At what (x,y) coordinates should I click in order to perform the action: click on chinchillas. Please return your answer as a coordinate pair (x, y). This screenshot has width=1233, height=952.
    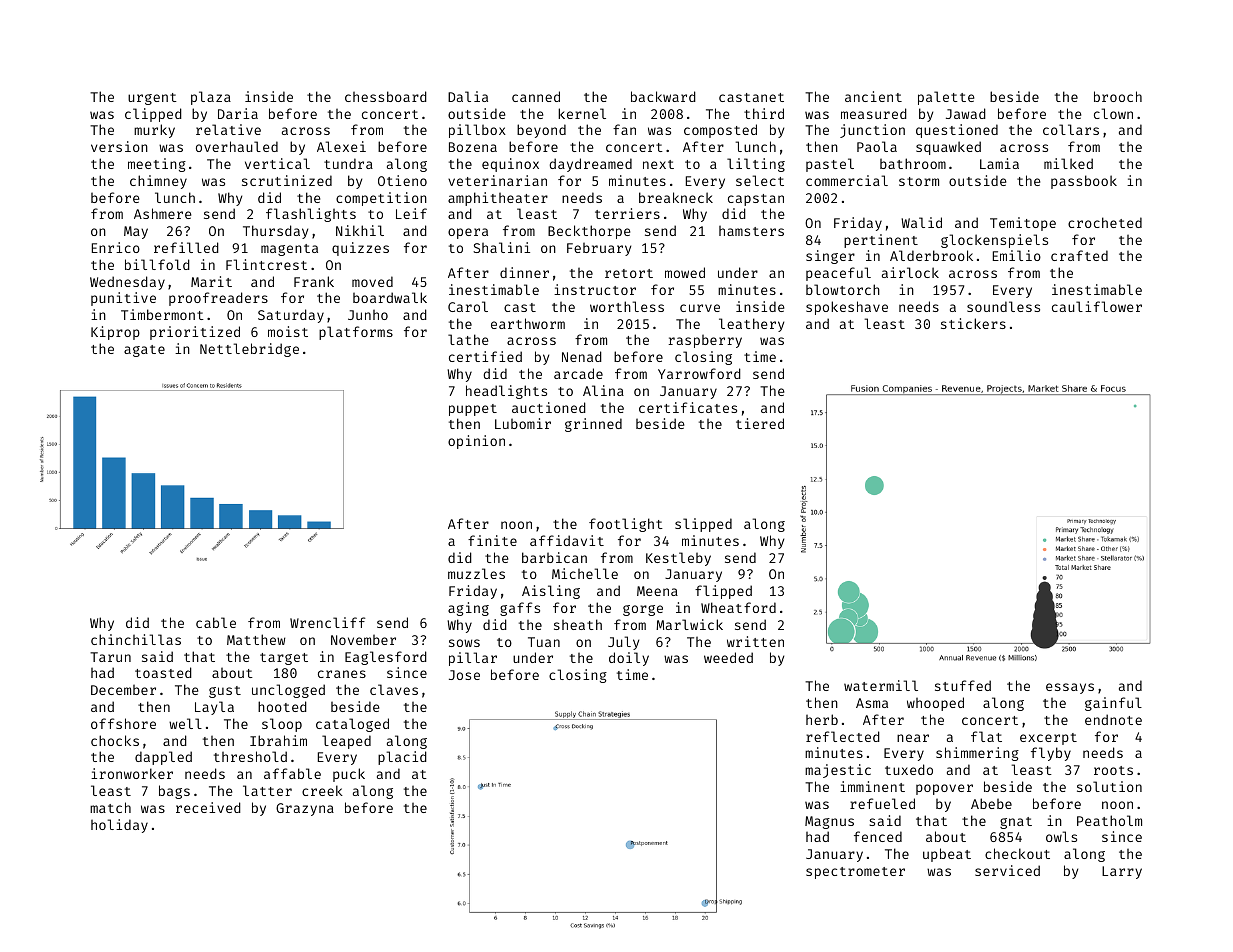
    Looking at the image, I should click on (136, 639).
